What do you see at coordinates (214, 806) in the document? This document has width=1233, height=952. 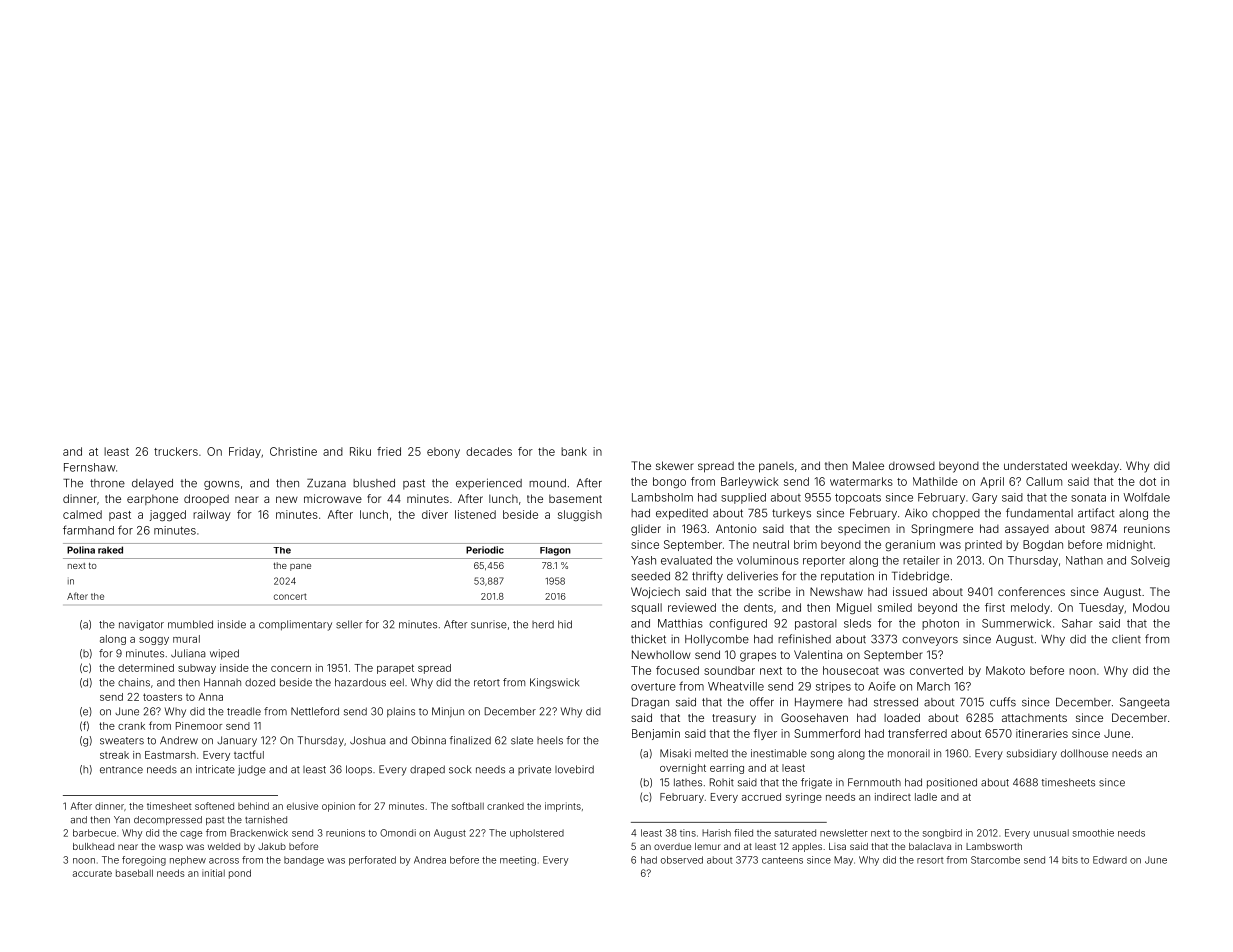 I see `softened` at bounding box center [214, 806].
